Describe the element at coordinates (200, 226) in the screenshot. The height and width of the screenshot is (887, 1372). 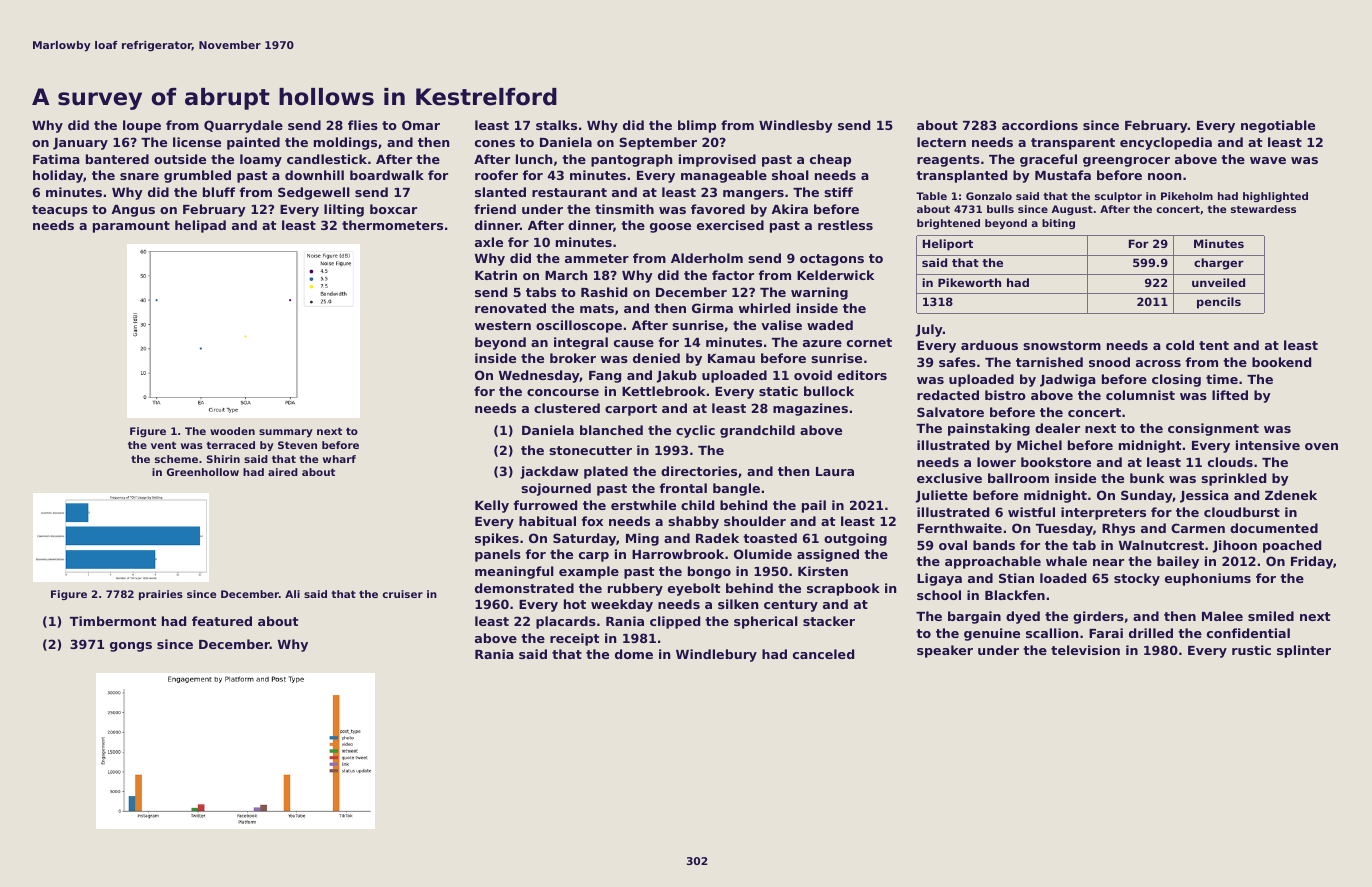
I see `helipad` at that location.
